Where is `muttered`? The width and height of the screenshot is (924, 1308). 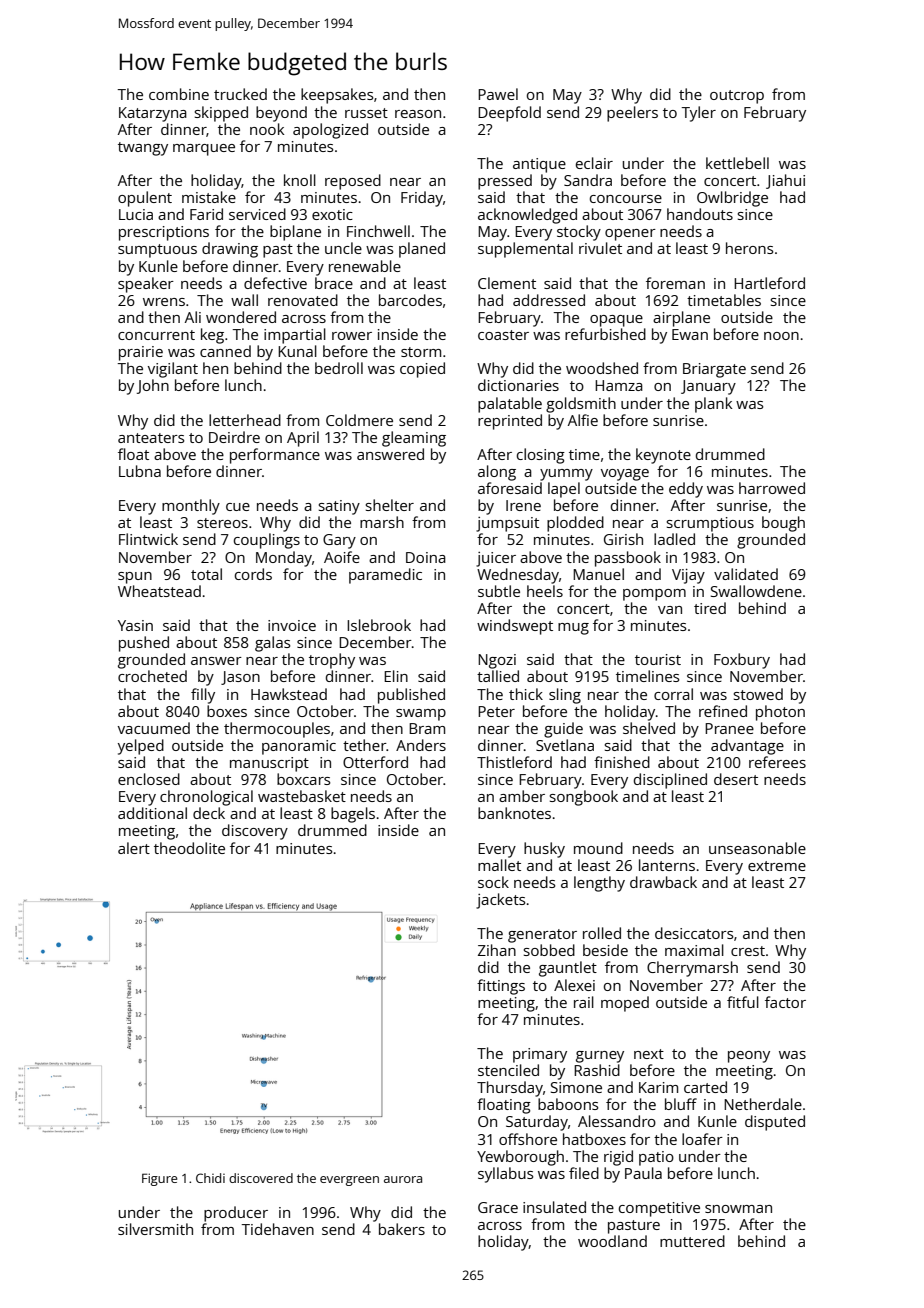
muttered is located at coordinates (692, 1241).
